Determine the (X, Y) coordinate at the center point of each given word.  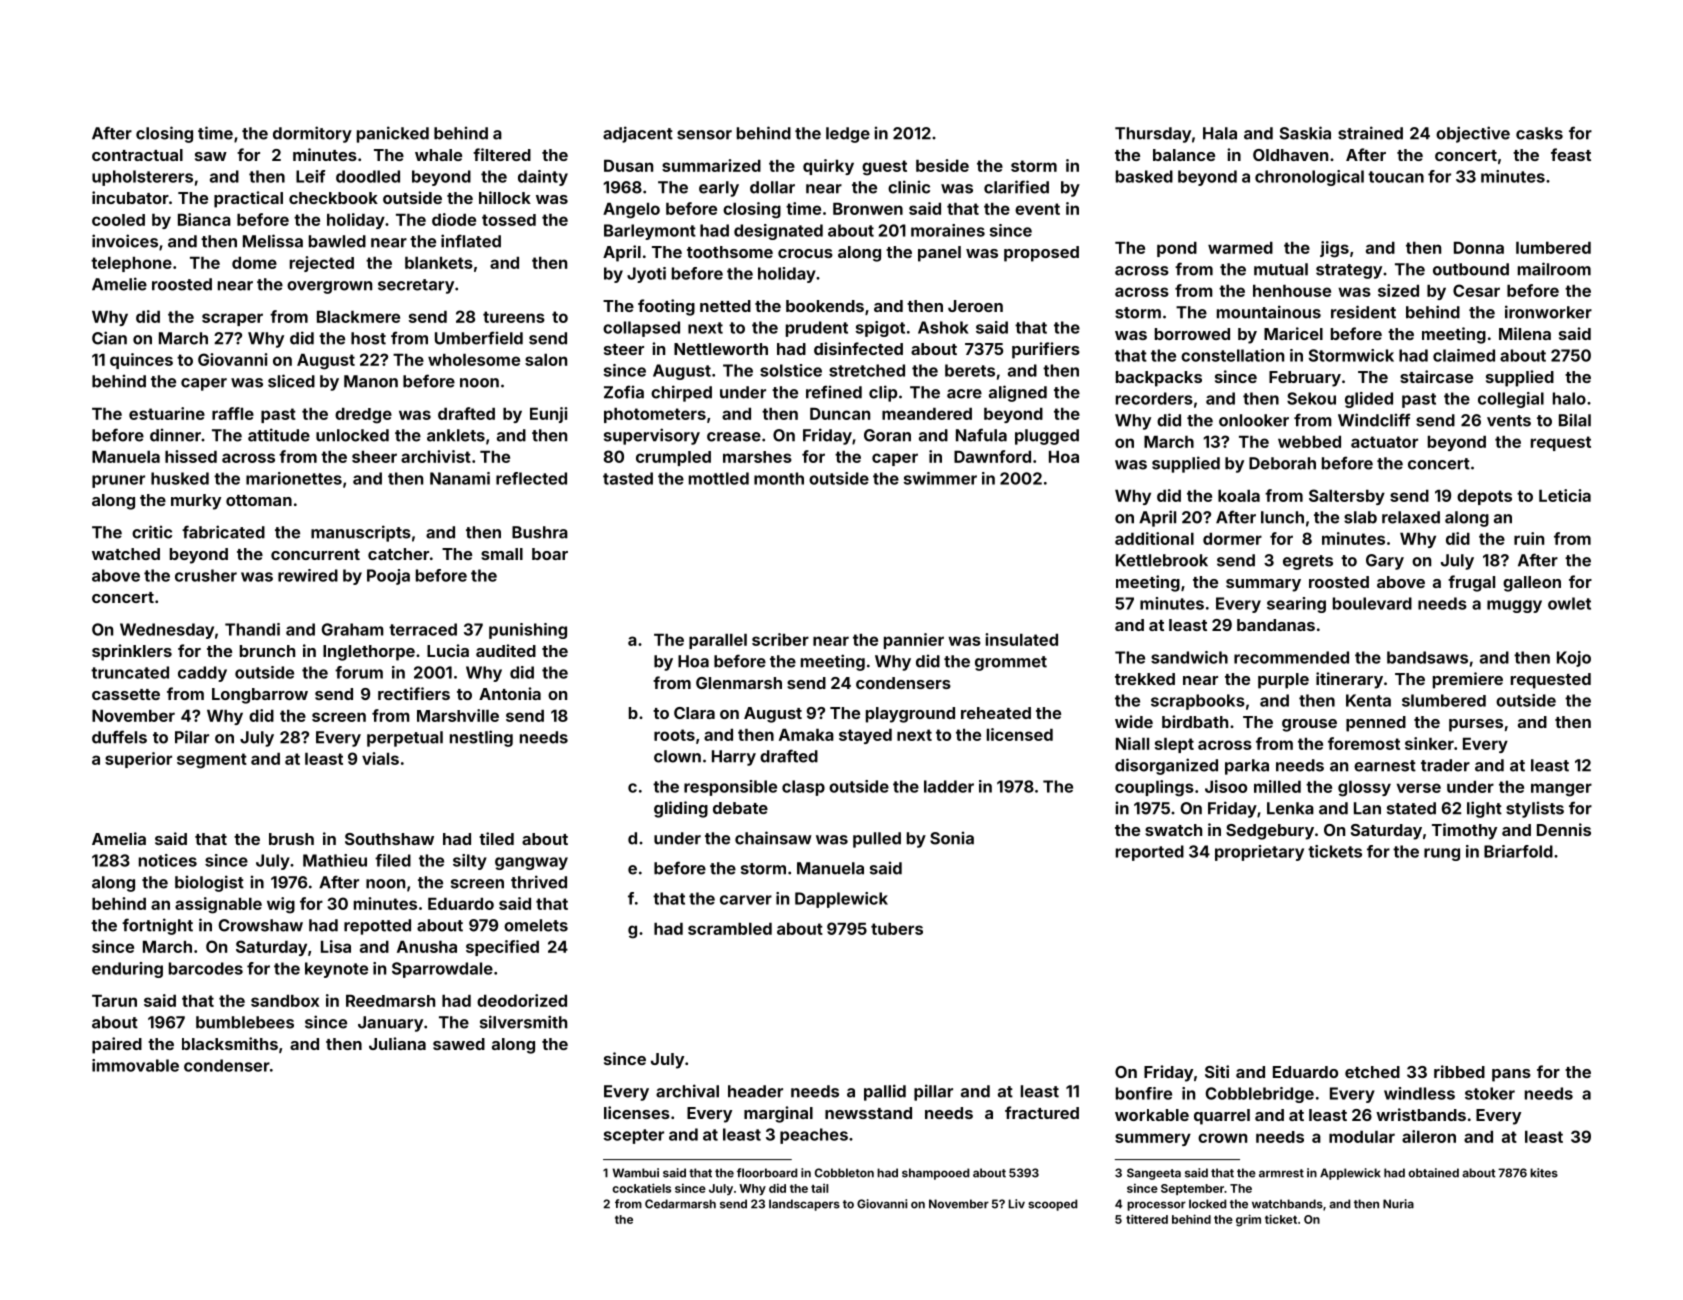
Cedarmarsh (680, 1204)
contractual (137, 155)
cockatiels (641, 1188)
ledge (848, 135)
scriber (780, 639)
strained (1370, 133)
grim (1248, 1220)
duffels (119, 737)
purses (1476, 725)
